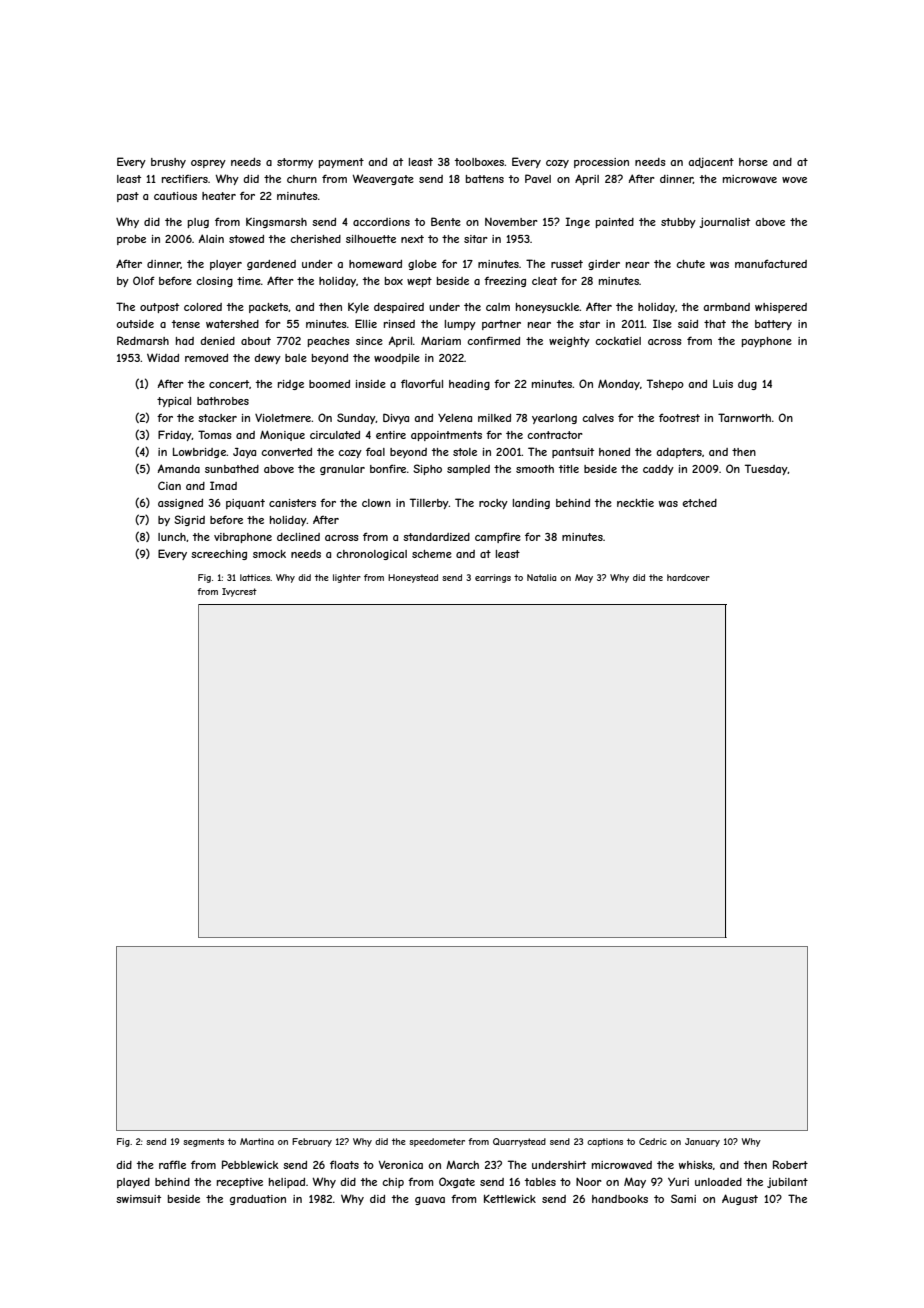 This image has width=924, height=1308. I want to click on Martina, so click(257, 1141).
